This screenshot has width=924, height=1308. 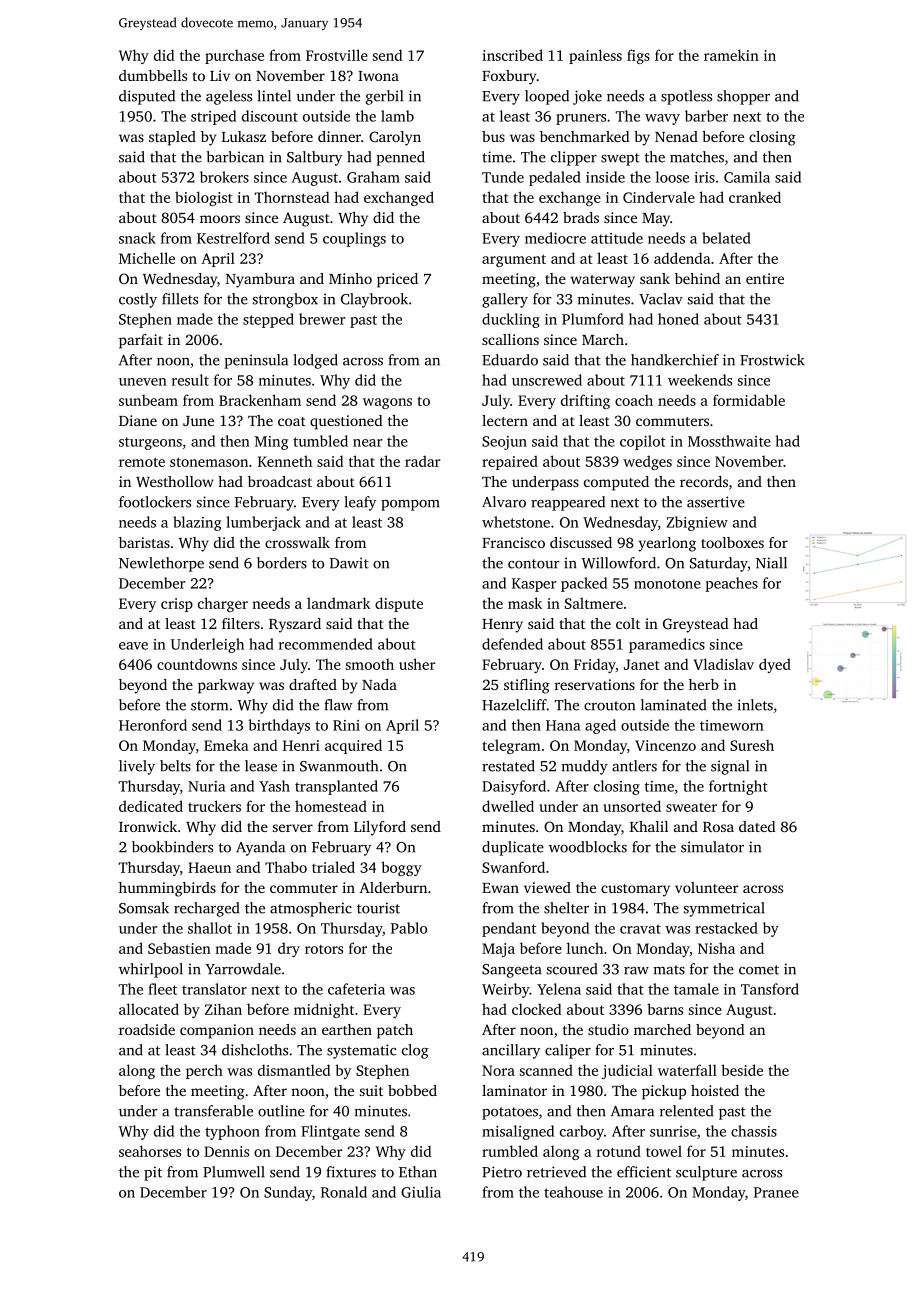 I want to click on wedges, so click(x=647, y=462).
